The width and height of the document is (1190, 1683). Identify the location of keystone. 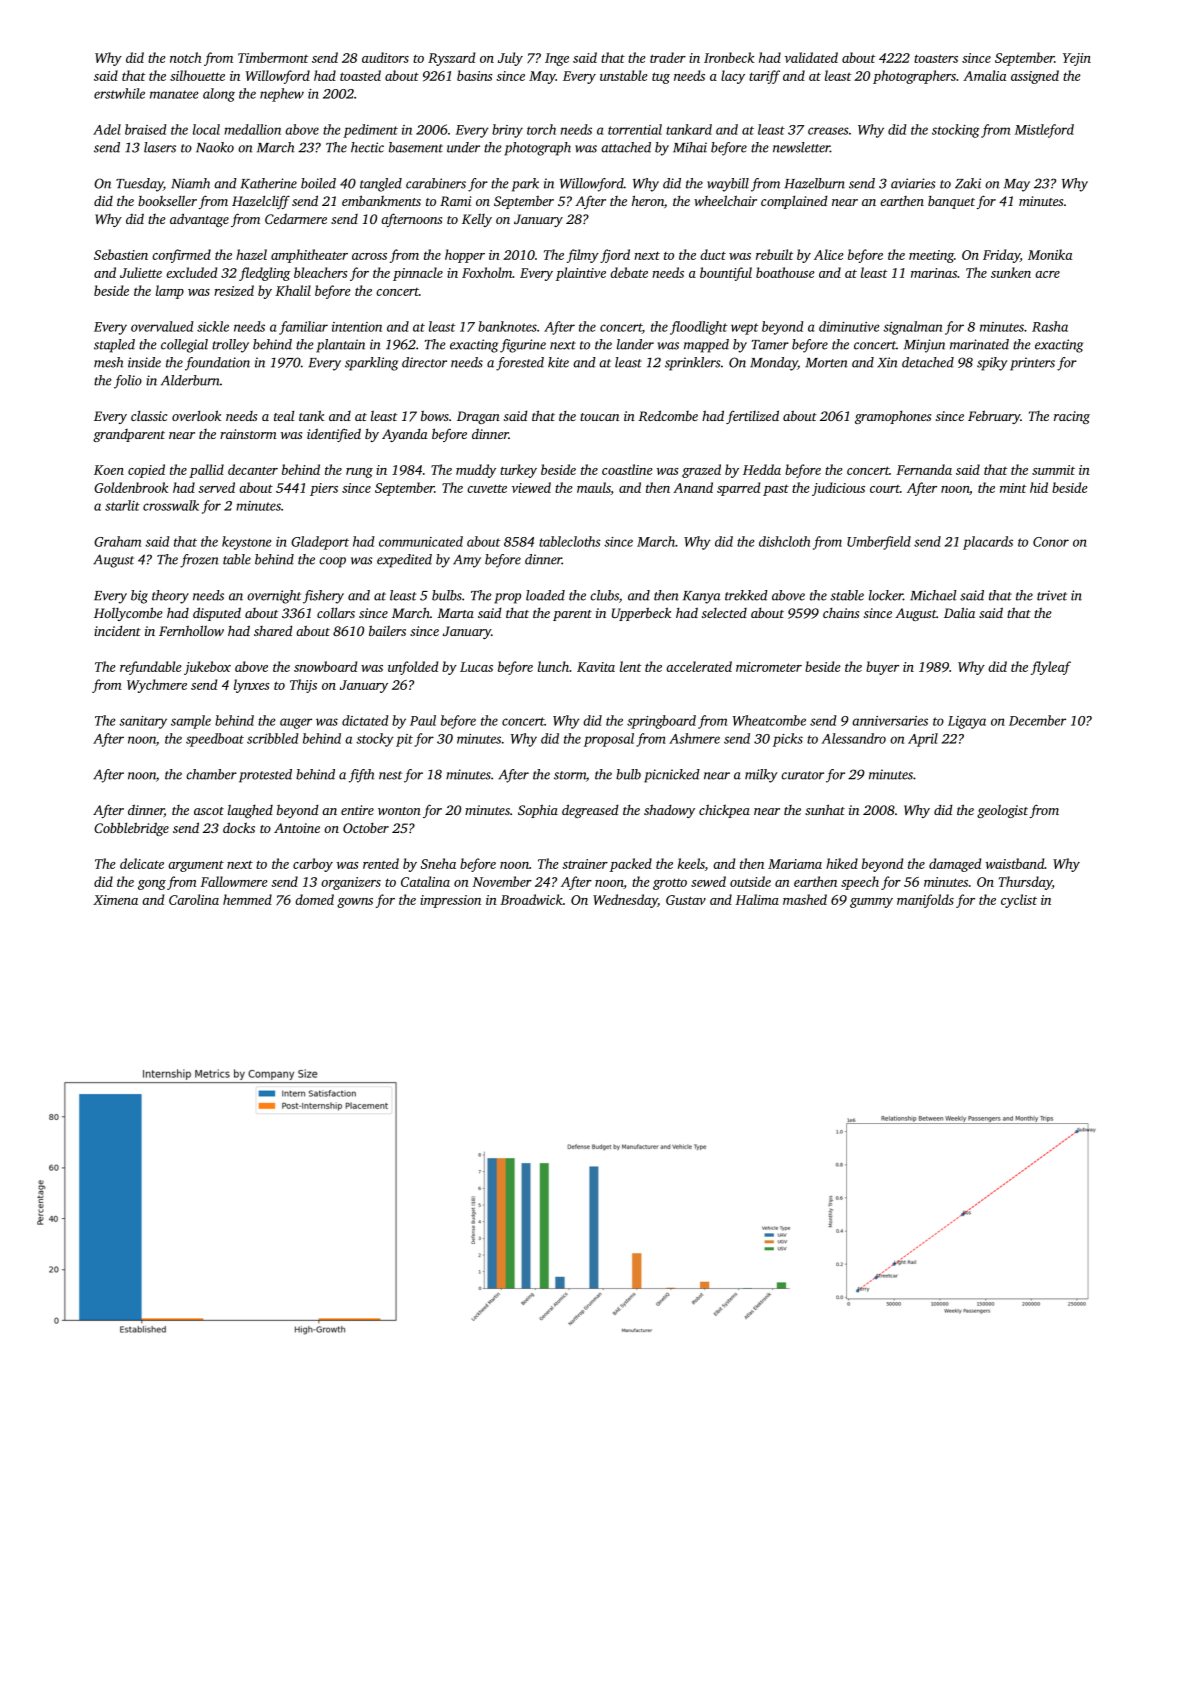
(246, 543).
